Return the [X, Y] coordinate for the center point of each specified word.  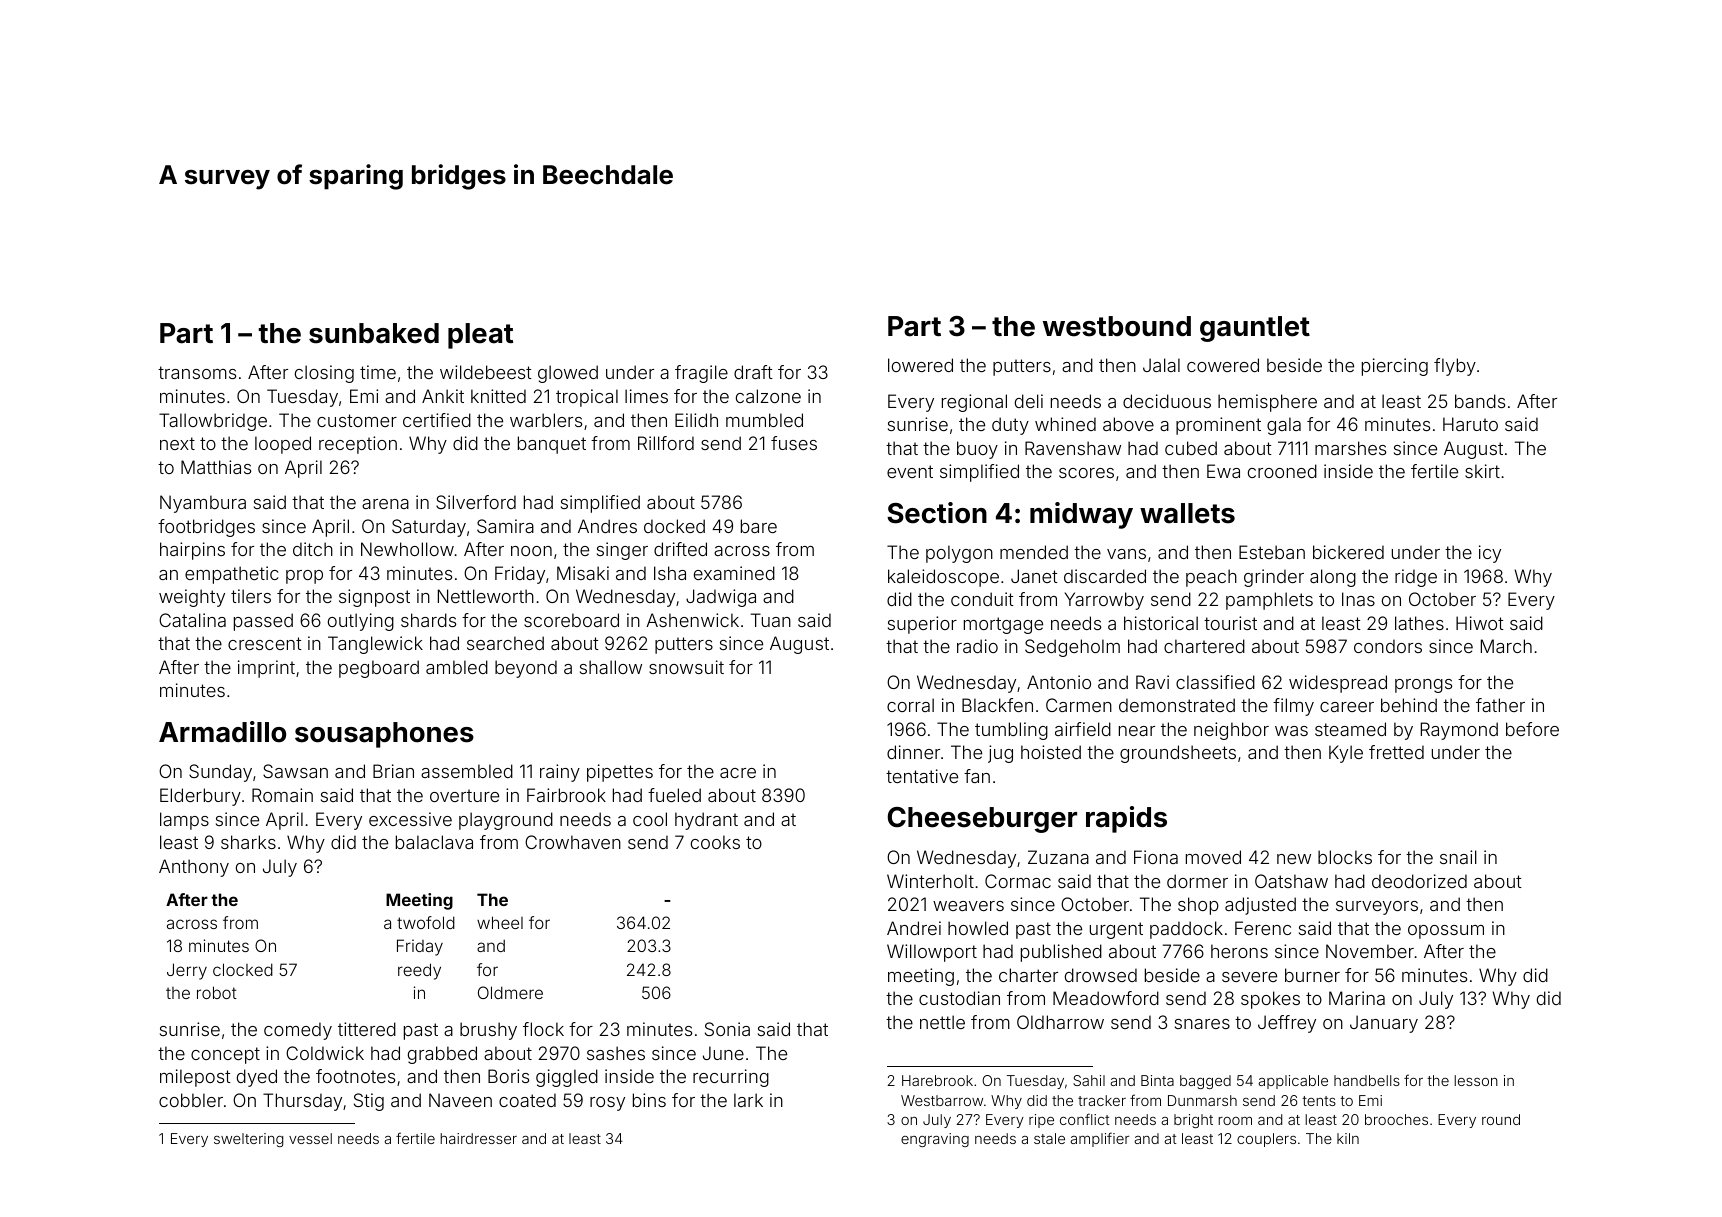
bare [759, 526]
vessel [310, 1138]
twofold [426, 922]
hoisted [1051, 752]
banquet [552, 445]
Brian [393, 771]
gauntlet [1255, 329]
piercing [1395, 367]
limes [646, 396]
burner [1312, 975]
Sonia [727, 1029]
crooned [1282, 471]
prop [304, 577]
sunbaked [374, 333]
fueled [674, 795]
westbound [1117, 326]
